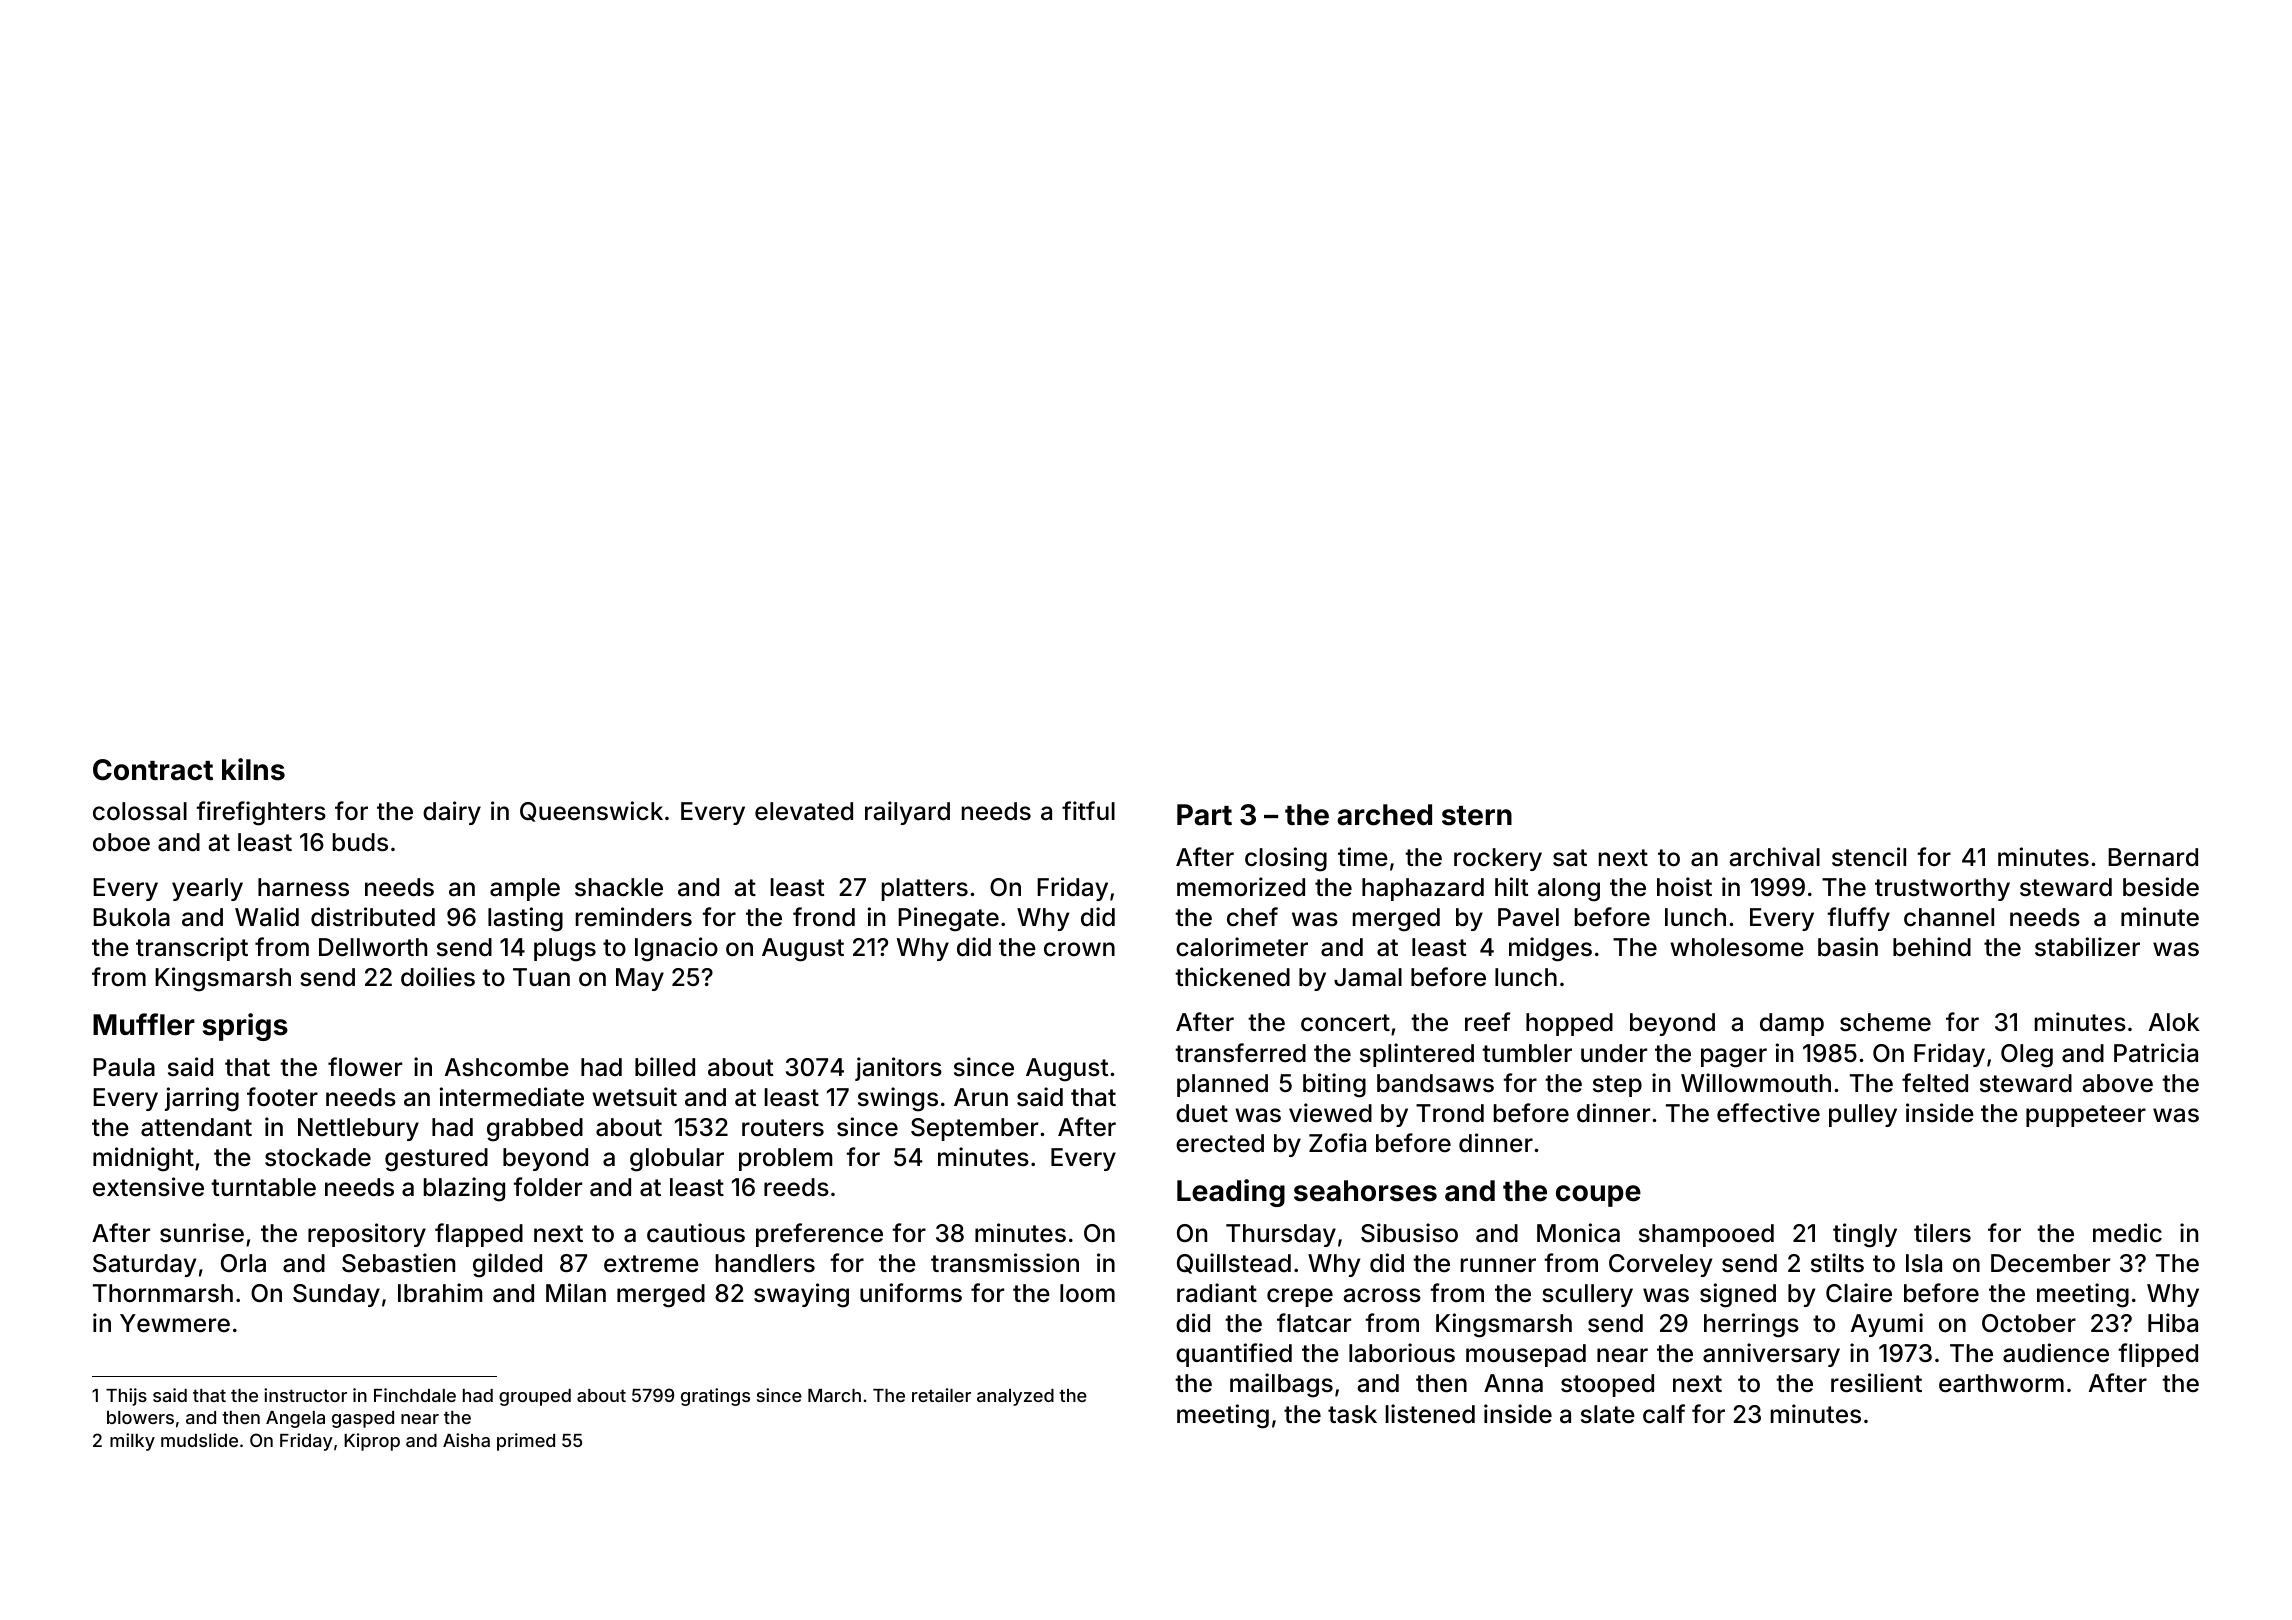 The height and width of the screenshot is (1620, 2292). Describe the element at coordinates (1863, 1115) in the screenshot. I see `pulley` at that location.
